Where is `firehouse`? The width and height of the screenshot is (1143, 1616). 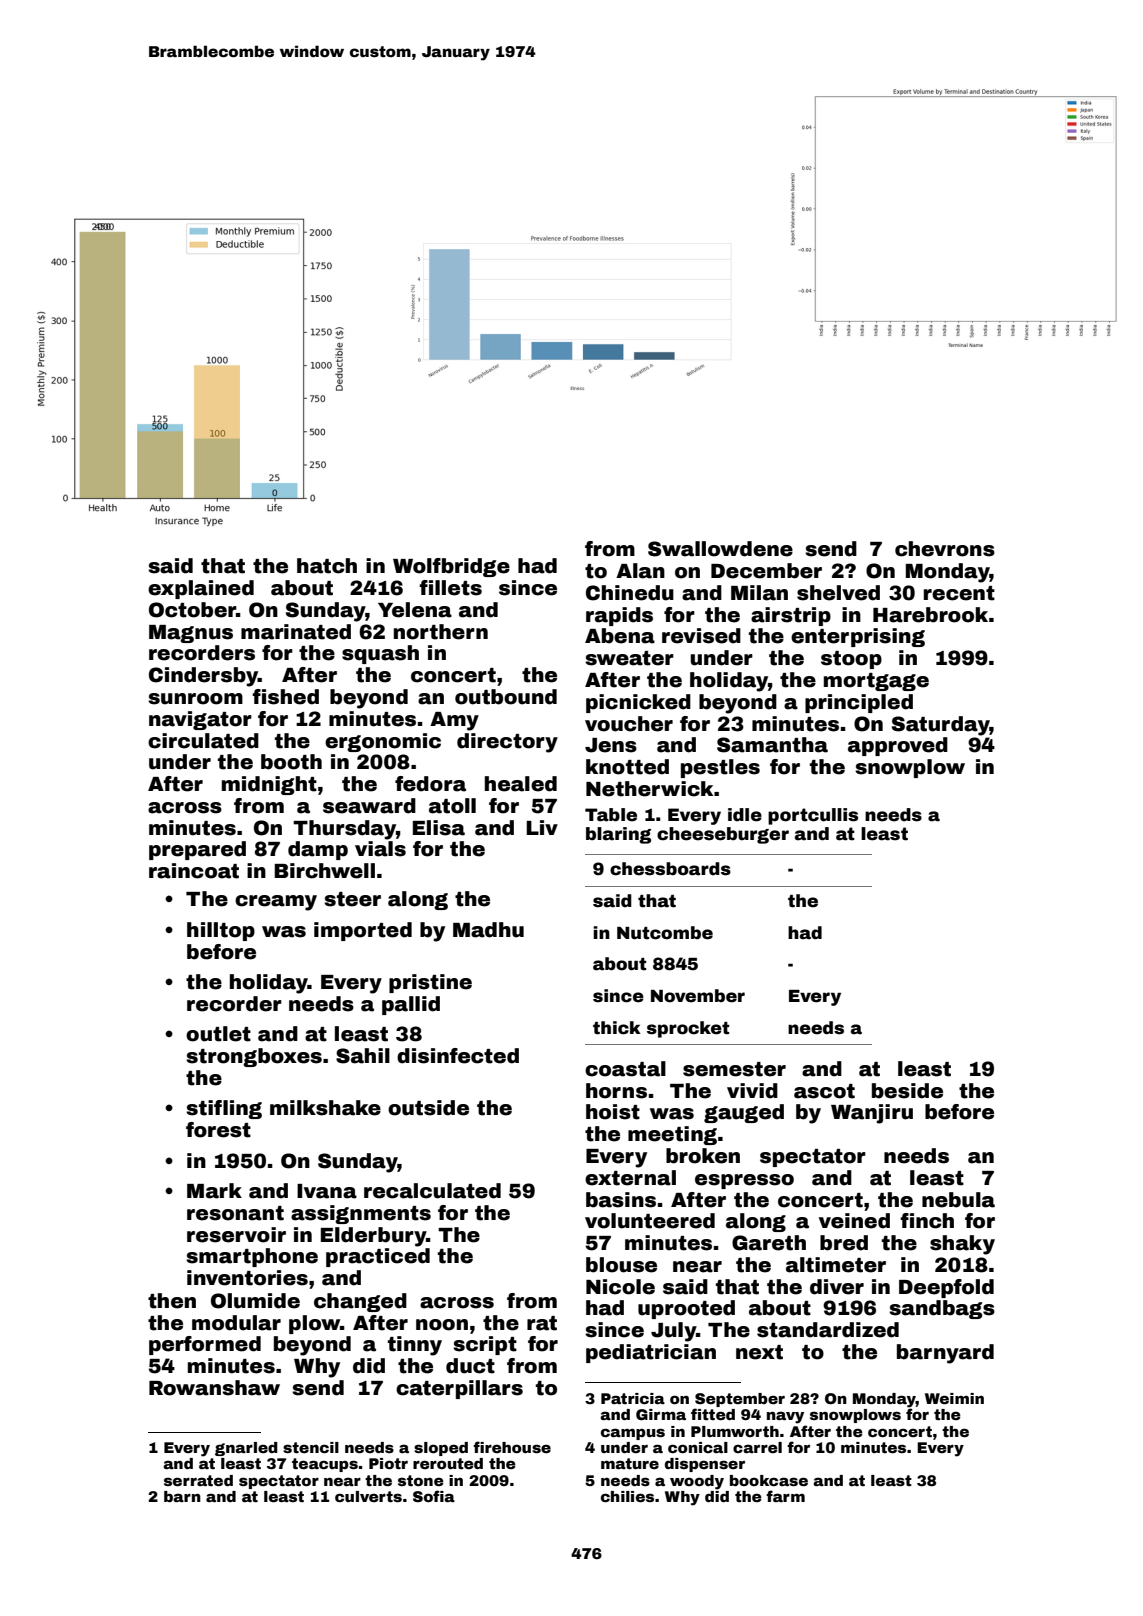
firehouse is located at coordinates (512, 1447).
